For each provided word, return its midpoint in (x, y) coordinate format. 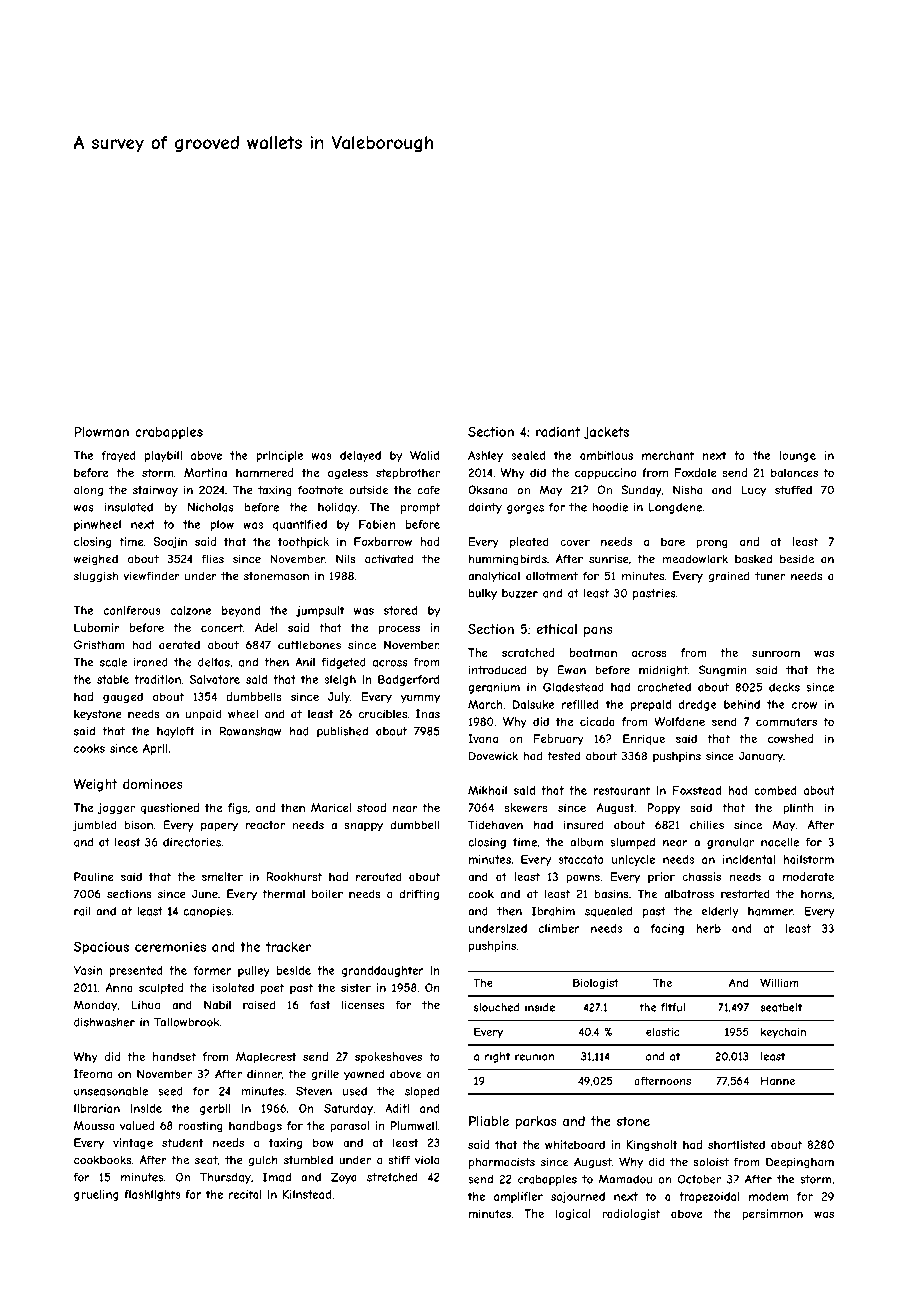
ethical (556, 629)
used (355, 1091)
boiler (327, 894)
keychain (783, 1033)
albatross (689, 894)
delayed (360, 456)
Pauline (94, 876)
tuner (770, 576)
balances (794, 472)
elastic (663, 1032)
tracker (288, 947)
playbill (163, 456)
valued (137, 1125)
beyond (241, 611)
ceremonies (170, 947)
